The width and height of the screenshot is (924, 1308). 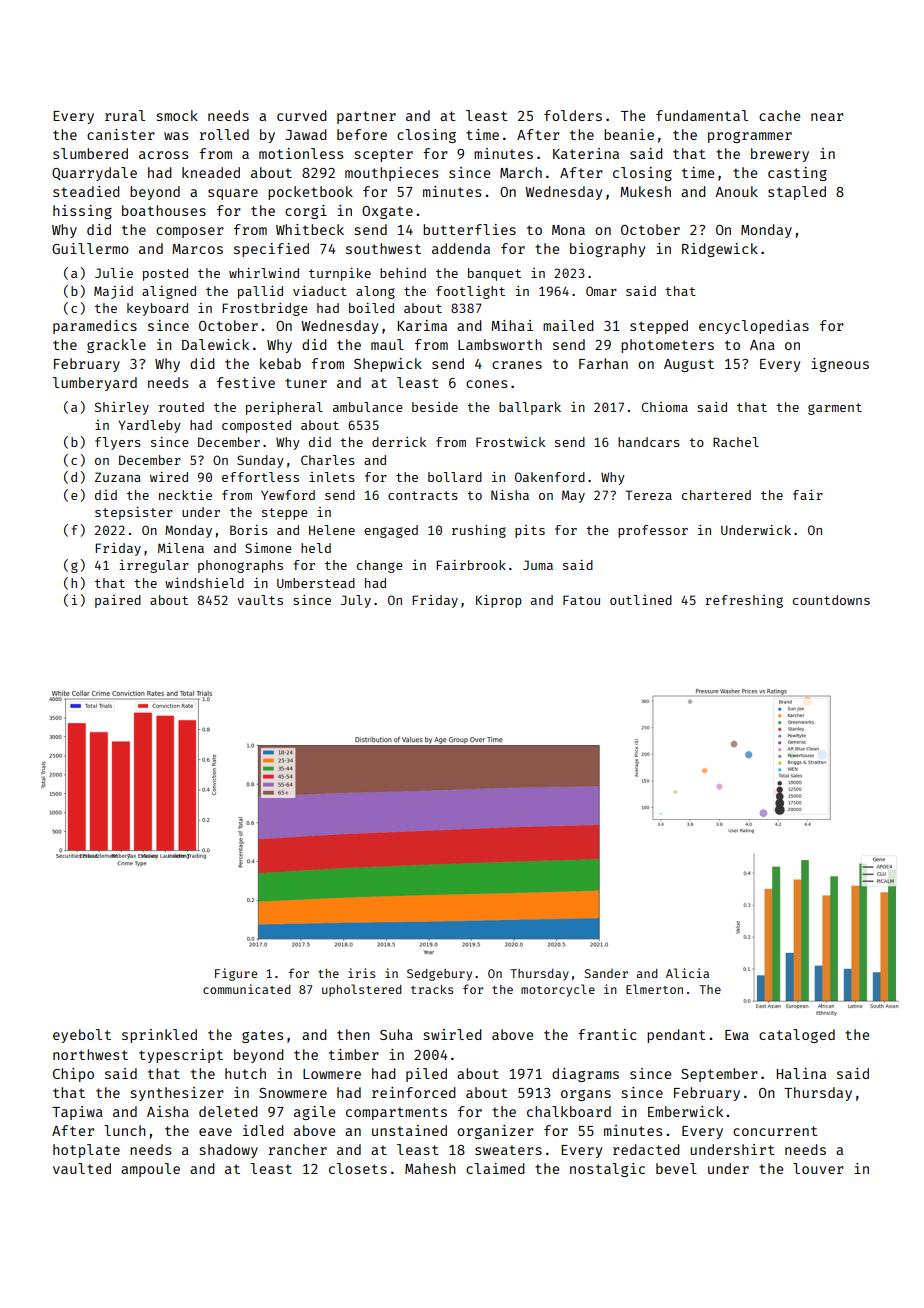 What do you see at coordinates (720, 250) in the screenshot?
I see `Ridgewick` at bounding box center [720, 250].
